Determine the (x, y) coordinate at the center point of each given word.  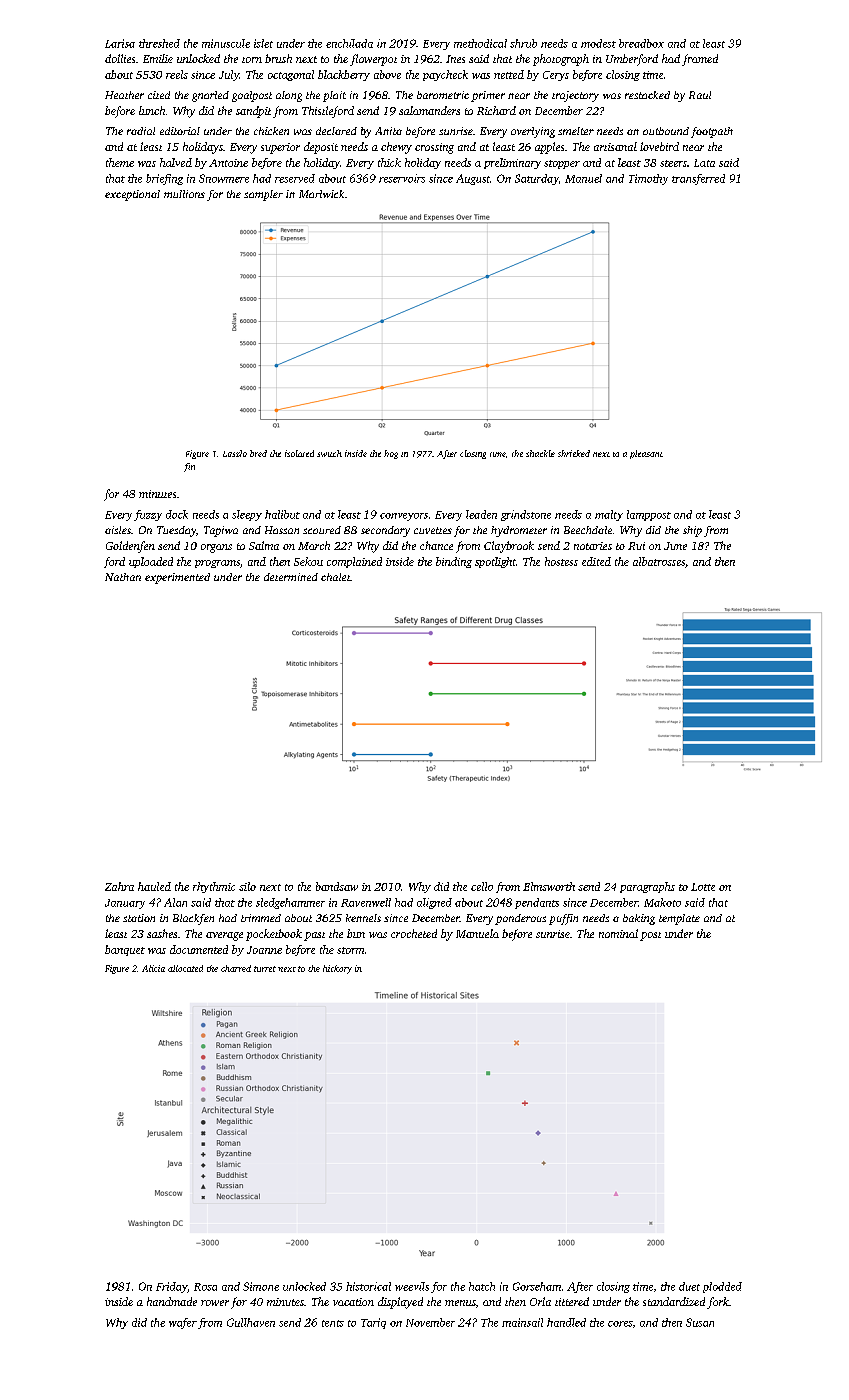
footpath (712, 132)
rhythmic (214, 887)
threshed (159, 43)
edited (596, 561)
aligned (434, 903)
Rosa (205, 1287)
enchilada (349, 43)
